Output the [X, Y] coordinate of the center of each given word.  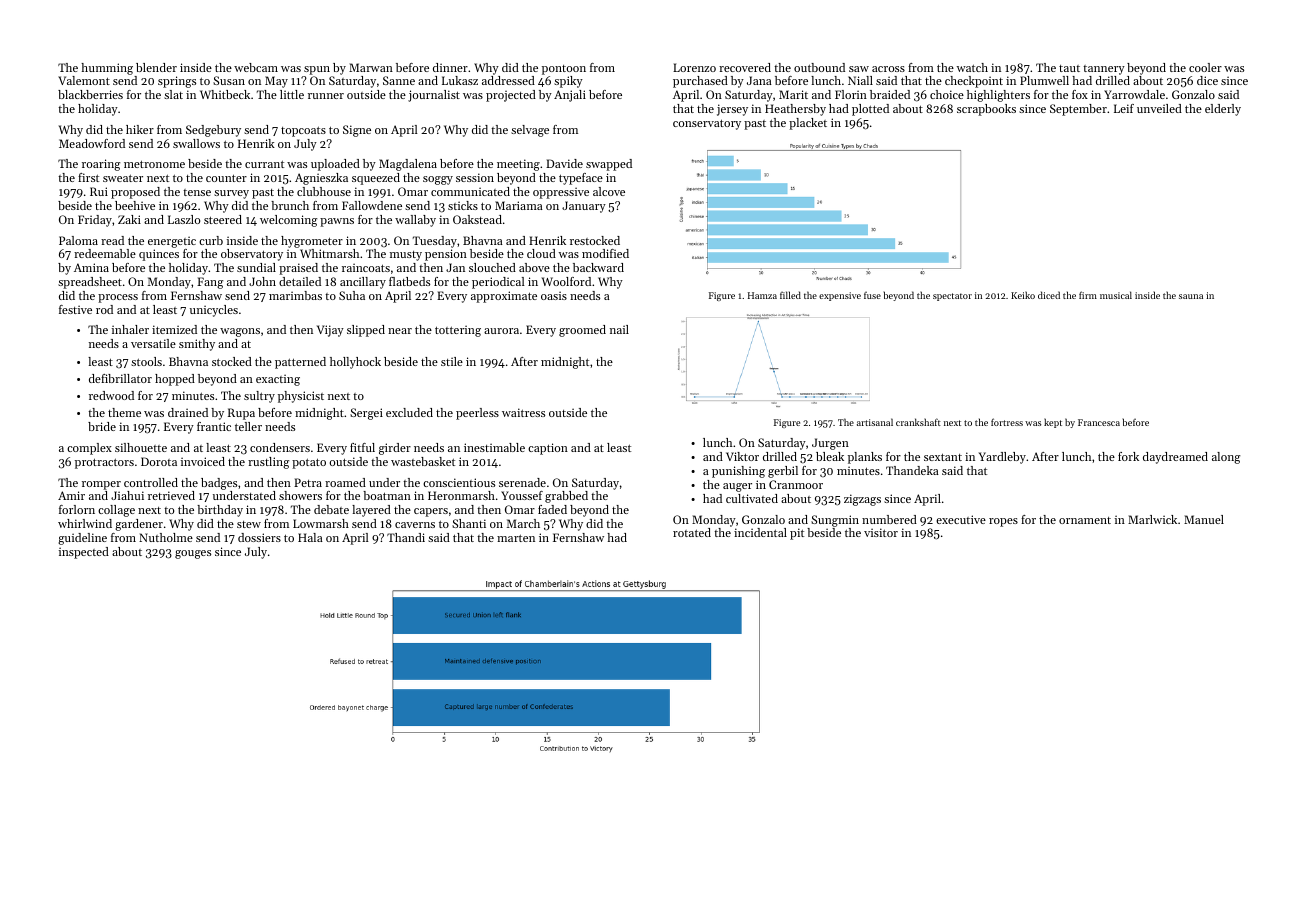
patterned [300, 363]
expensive [840, 296]
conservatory [707, 124]
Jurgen [830, 444]
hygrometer [312, 242]
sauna [1191, 296]
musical [1116, 295]
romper [101, 485]
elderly [1223, 110]
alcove [609, 191]
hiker [140, 129]
